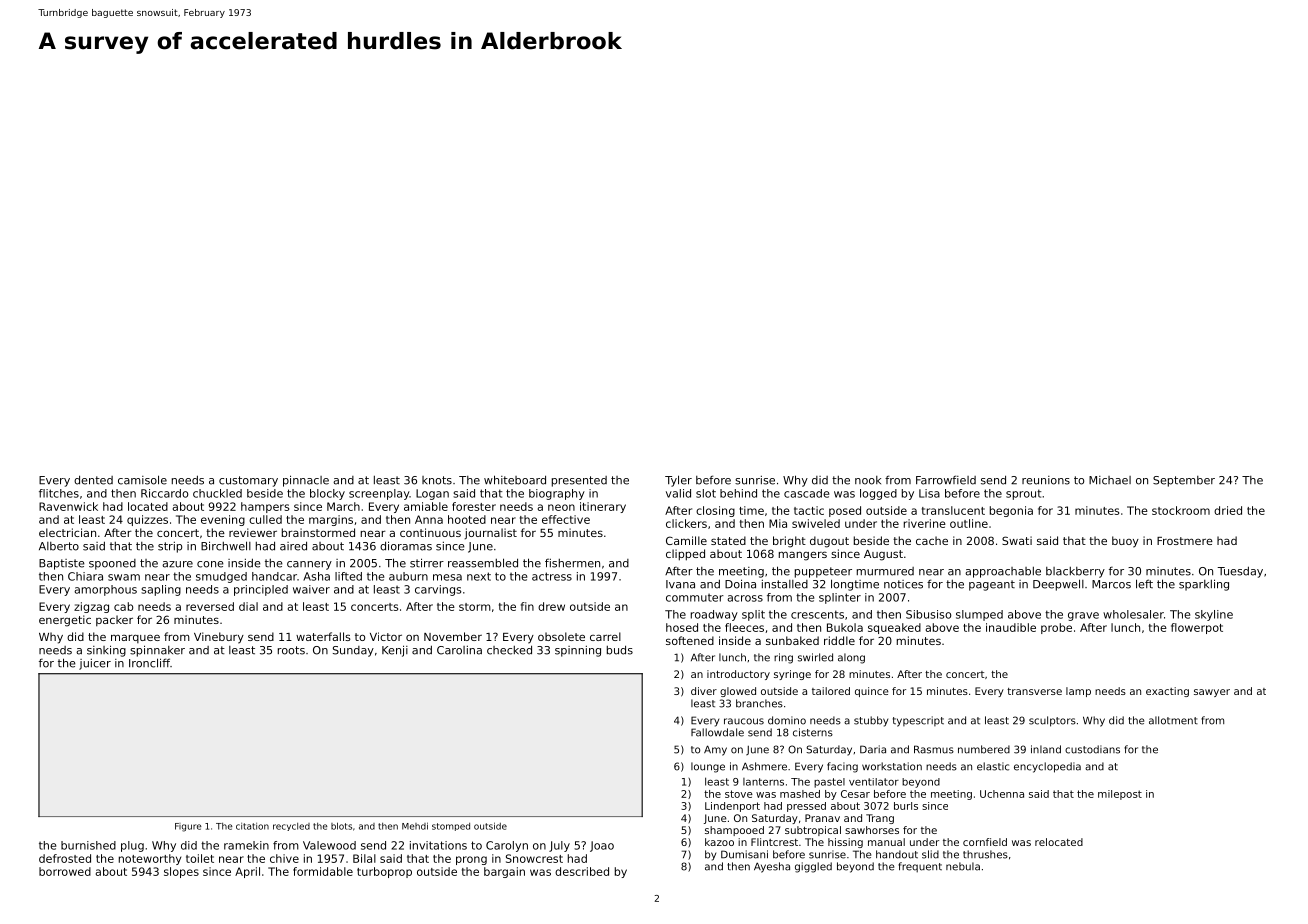 Image resolution: width=1308 pixels, height=924 pixels. I want to click on introductory, so click(738, 675).
